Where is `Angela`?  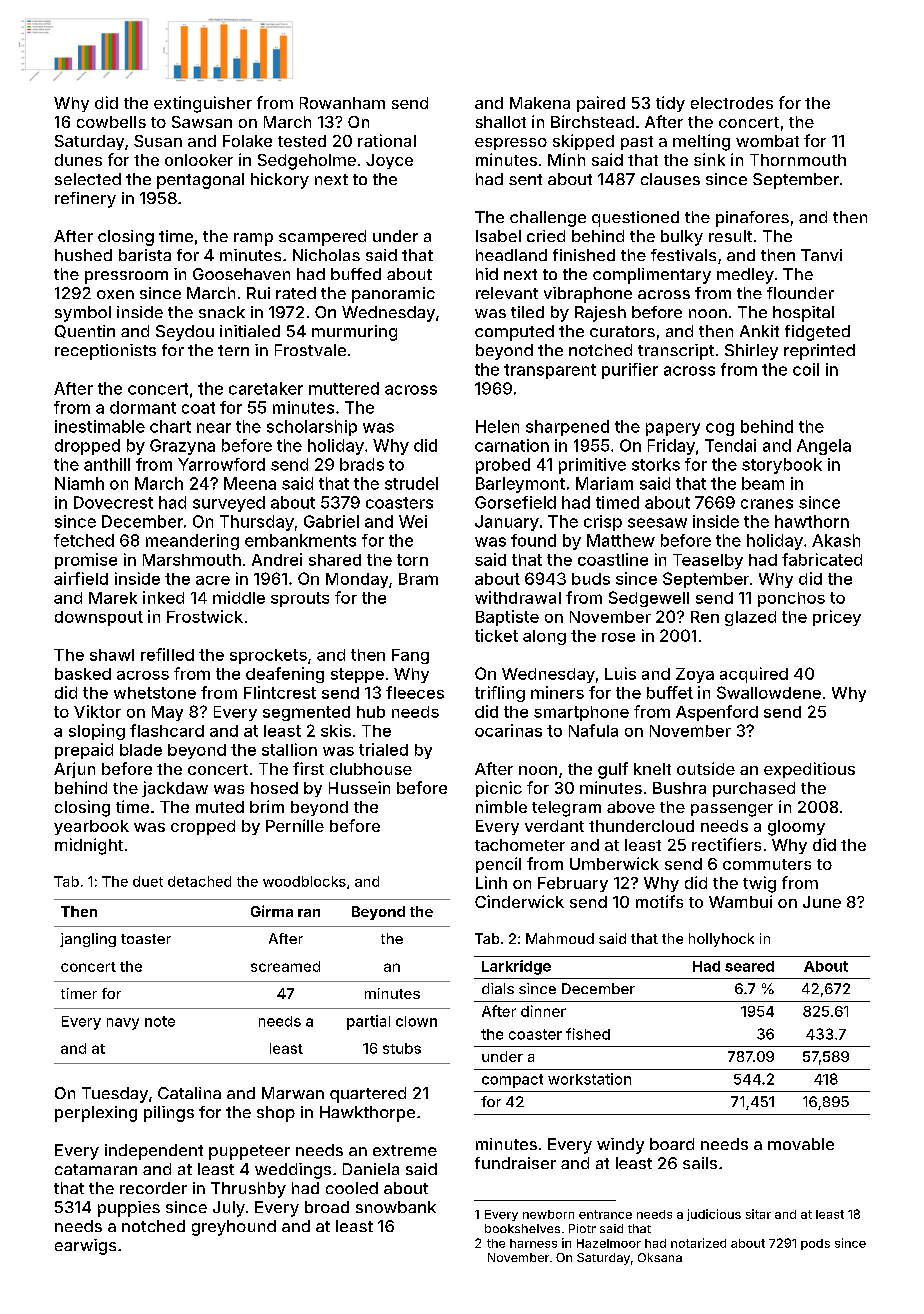
Angela is located at coordinates (824, 447).
